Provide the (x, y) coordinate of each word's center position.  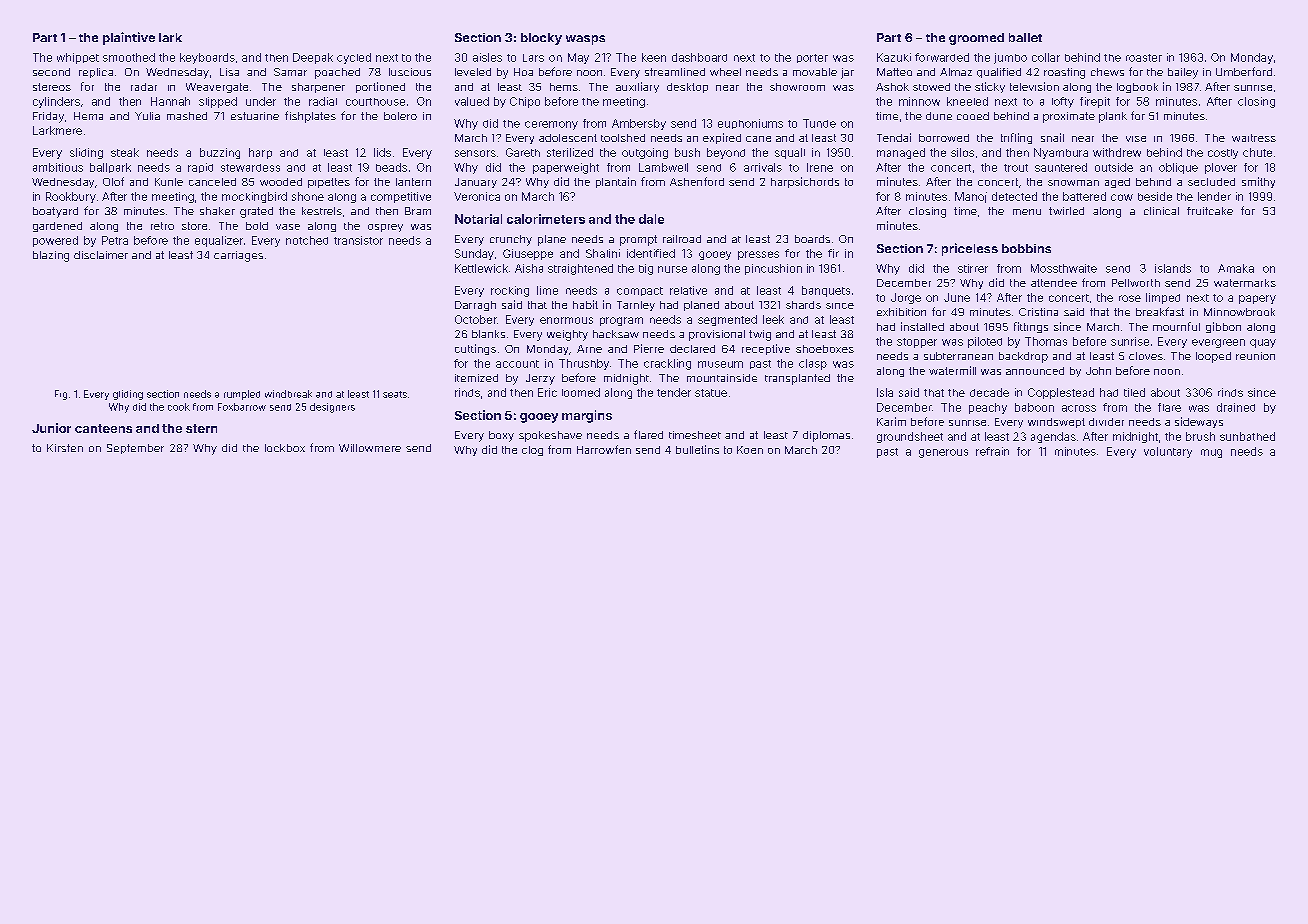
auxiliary (637, 87)
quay (1263, 343)
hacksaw (616, 334)
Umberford (1244, 71)
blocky (541, 39)
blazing (51, 256)
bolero (400, 116)
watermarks (1245, 283)
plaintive (129, 38)
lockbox (285, 448)
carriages (238, 256)
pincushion (773, 269)
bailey (1183, 73)
